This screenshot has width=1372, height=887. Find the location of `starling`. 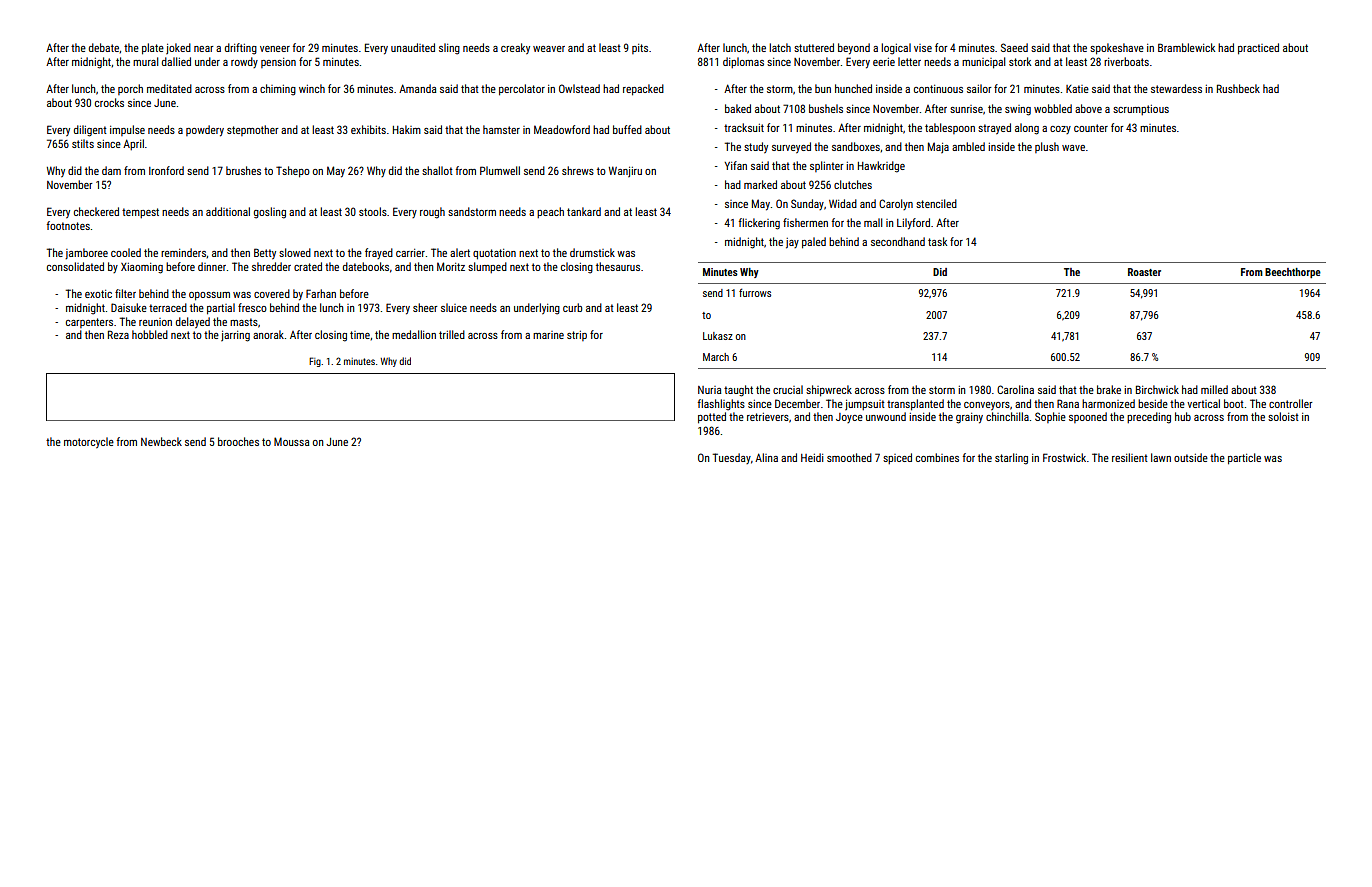

starling is located at coordinates (1011, 459).
